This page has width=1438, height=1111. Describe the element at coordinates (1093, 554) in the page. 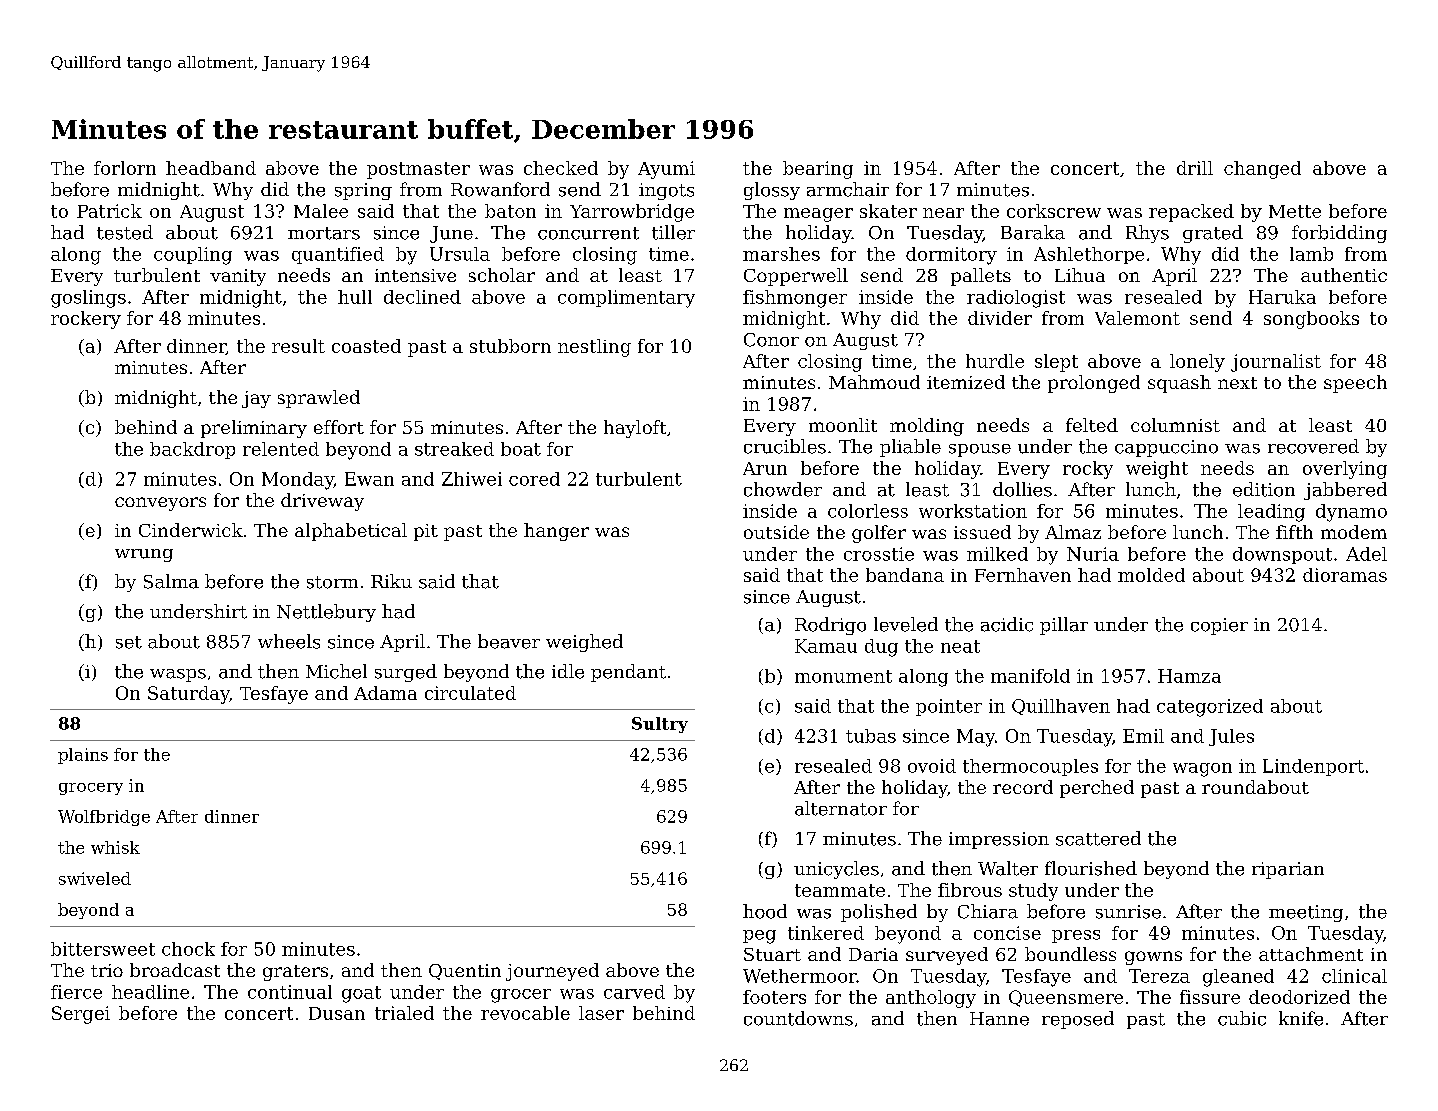

I see `Nuria` at that location.
